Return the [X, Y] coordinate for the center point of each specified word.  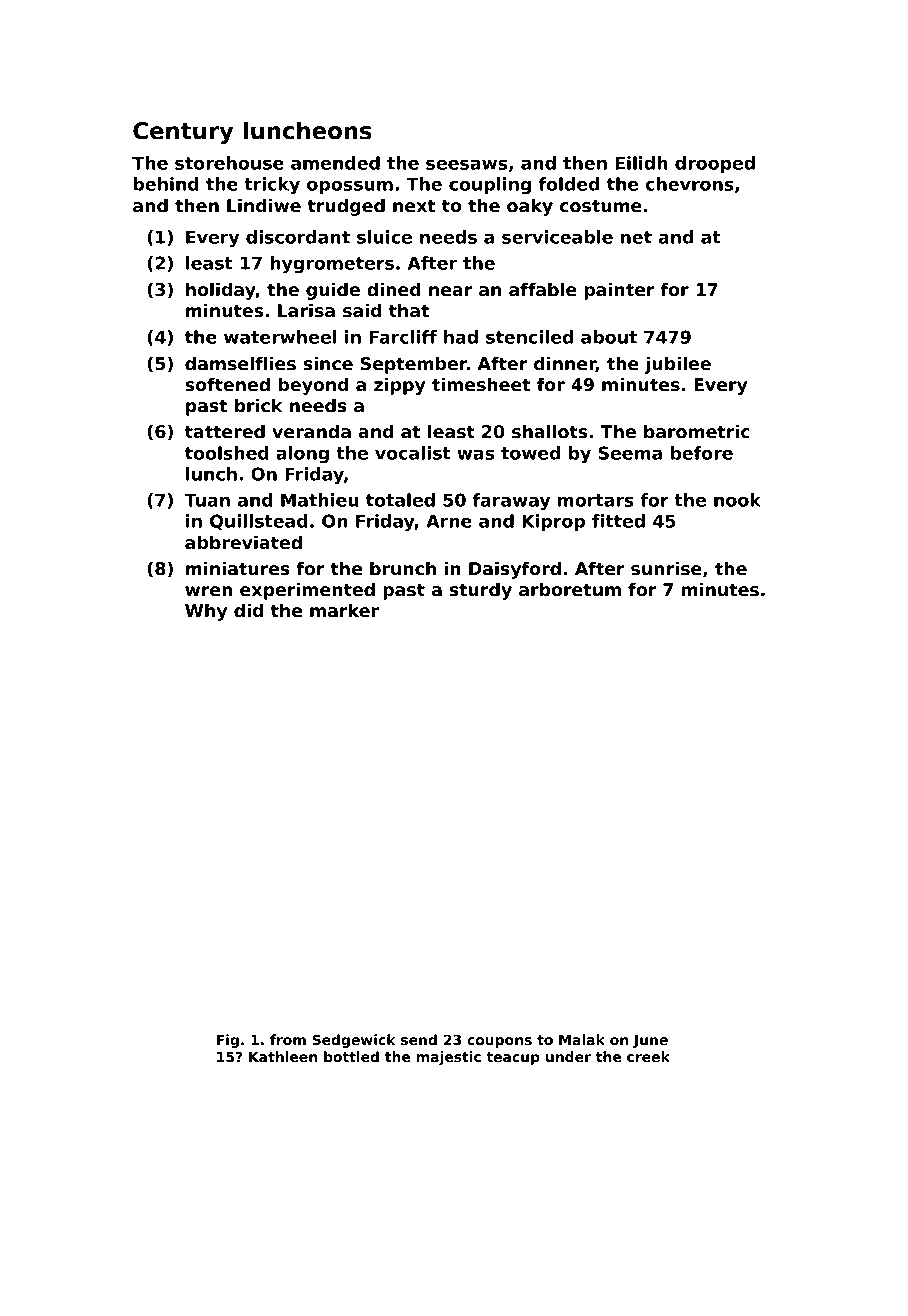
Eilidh [641, 163]
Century [183, 133]
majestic [449, 1058]
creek [648, 1056]
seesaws [467, 164]
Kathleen [283, 1056]
